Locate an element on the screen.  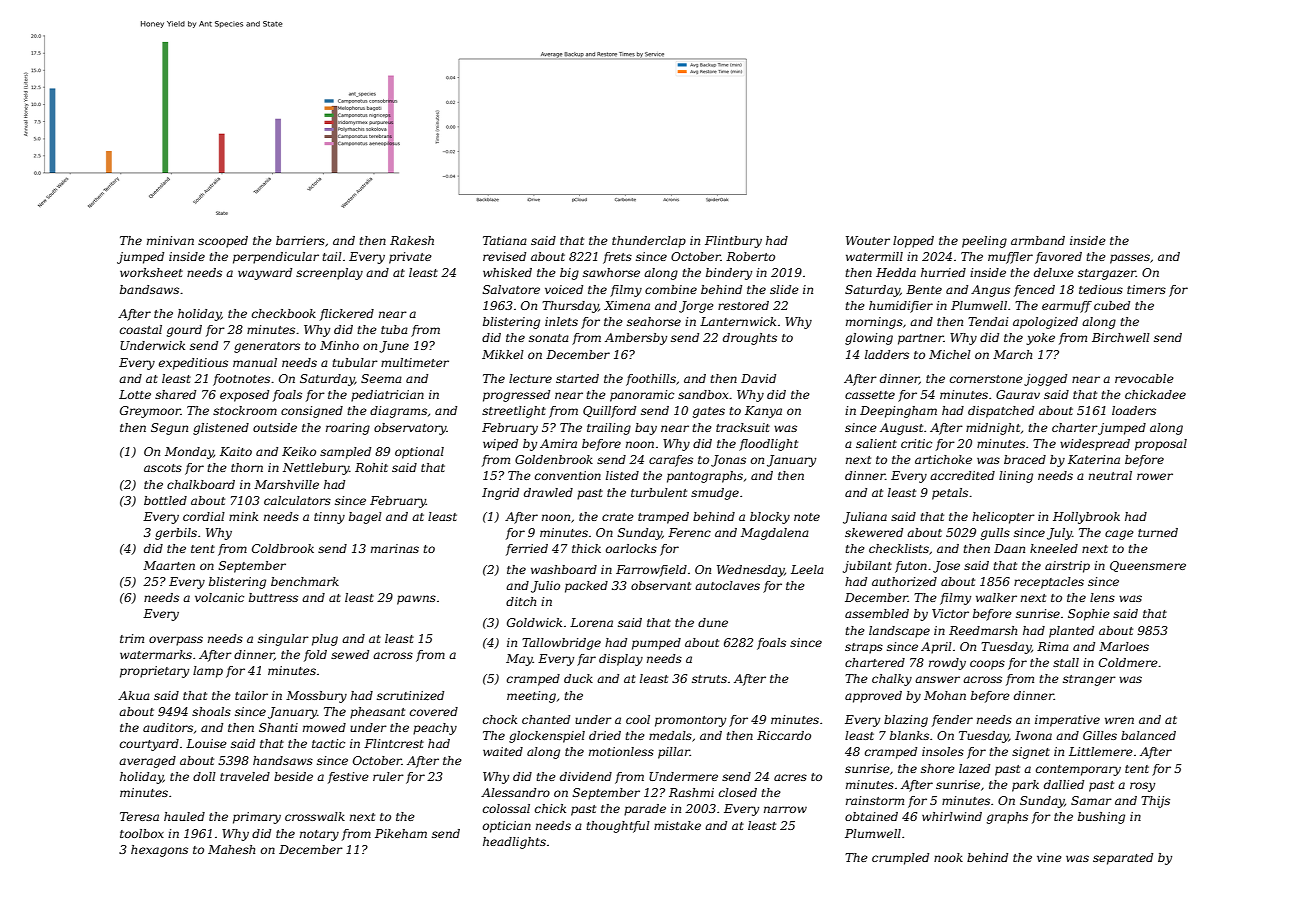
Marloes is located at coordinates (1124, 646).
